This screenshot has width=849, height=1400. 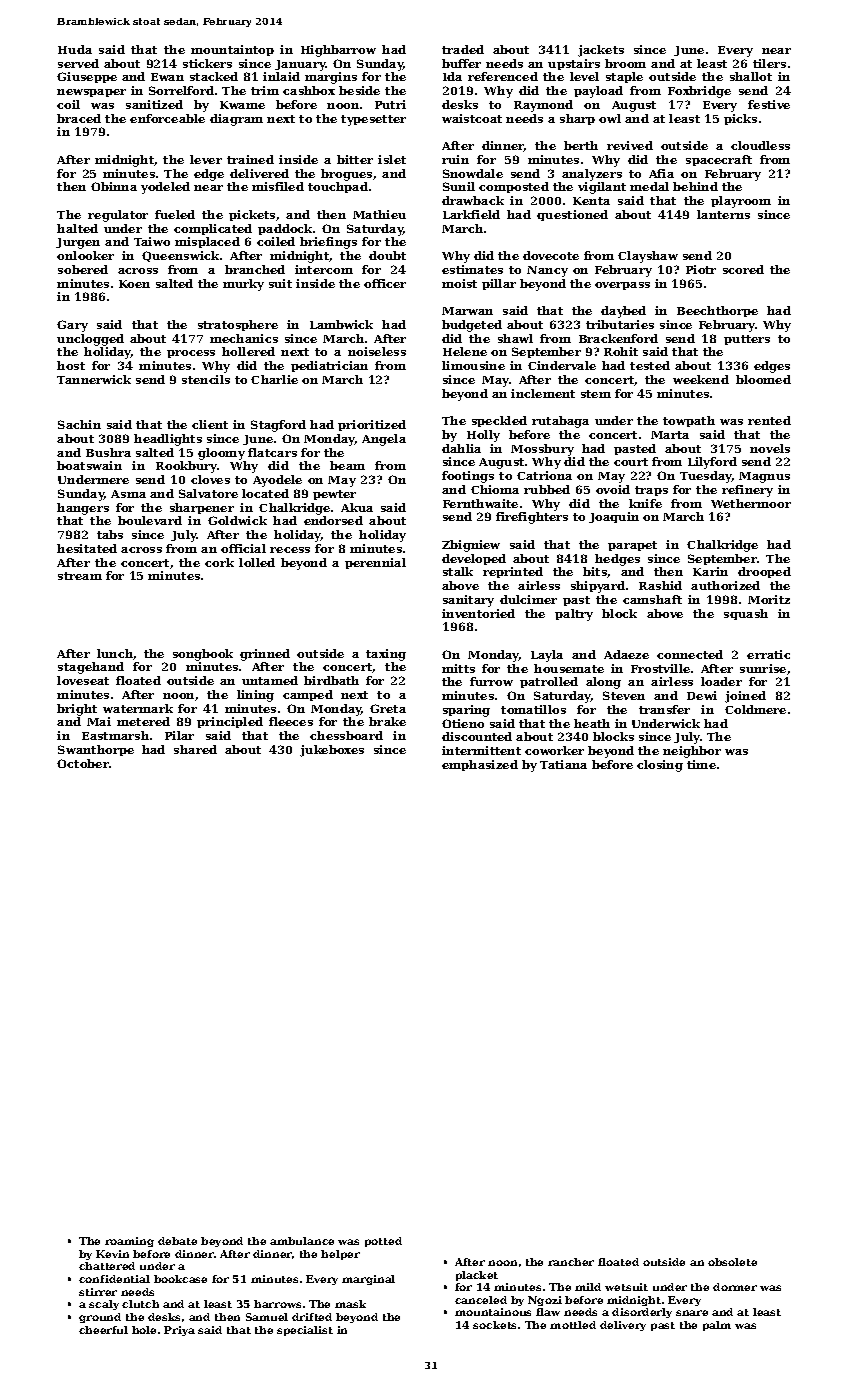 What do you see at coordinates (494, 1325) in the screenshot?
I see `sockets` at bounding box center [494, 1325].
